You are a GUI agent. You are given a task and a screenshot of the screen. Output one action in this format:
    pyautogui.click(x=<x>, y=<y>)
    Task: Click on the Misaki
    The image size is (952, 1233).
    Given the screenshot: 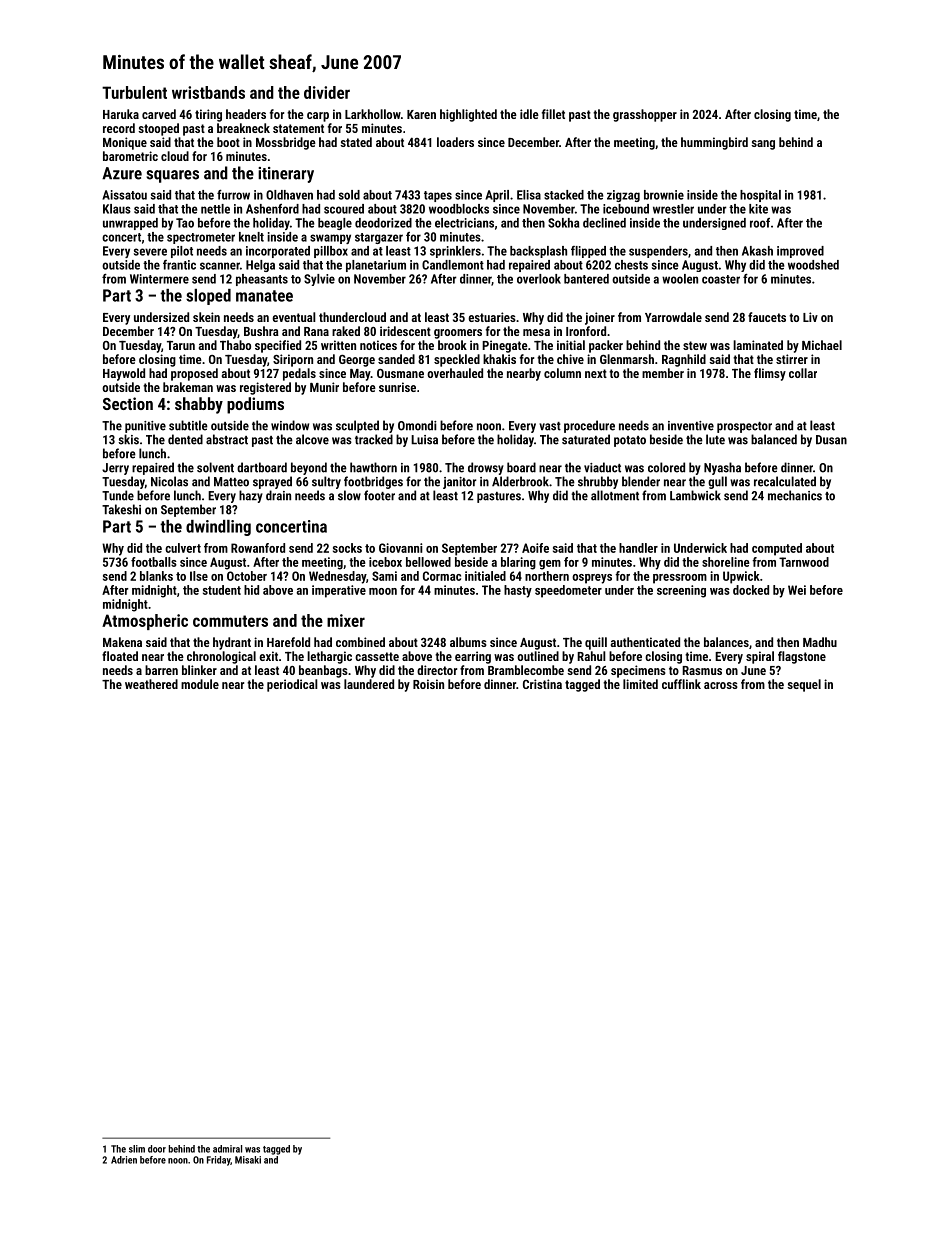 What is the action you would take?
    pyautogui.click(x=248, y=1160)
